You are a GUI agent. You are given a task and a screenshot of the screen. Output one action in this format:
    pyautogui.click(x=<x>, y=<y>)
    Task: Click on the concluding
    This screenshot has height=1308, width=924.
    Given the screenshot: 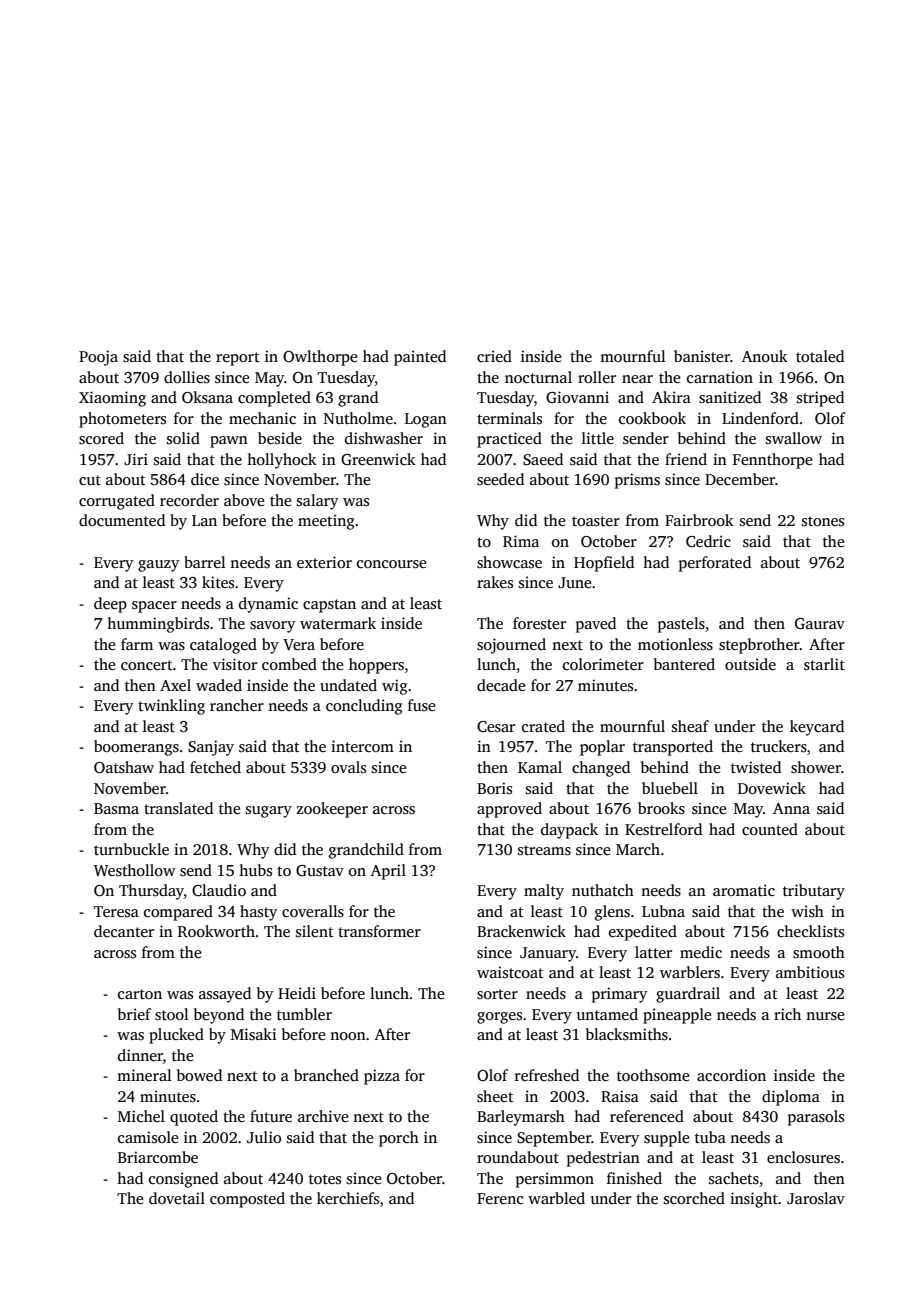 What is the action you would take?
    pyautogui.click(x=364, y=707)
